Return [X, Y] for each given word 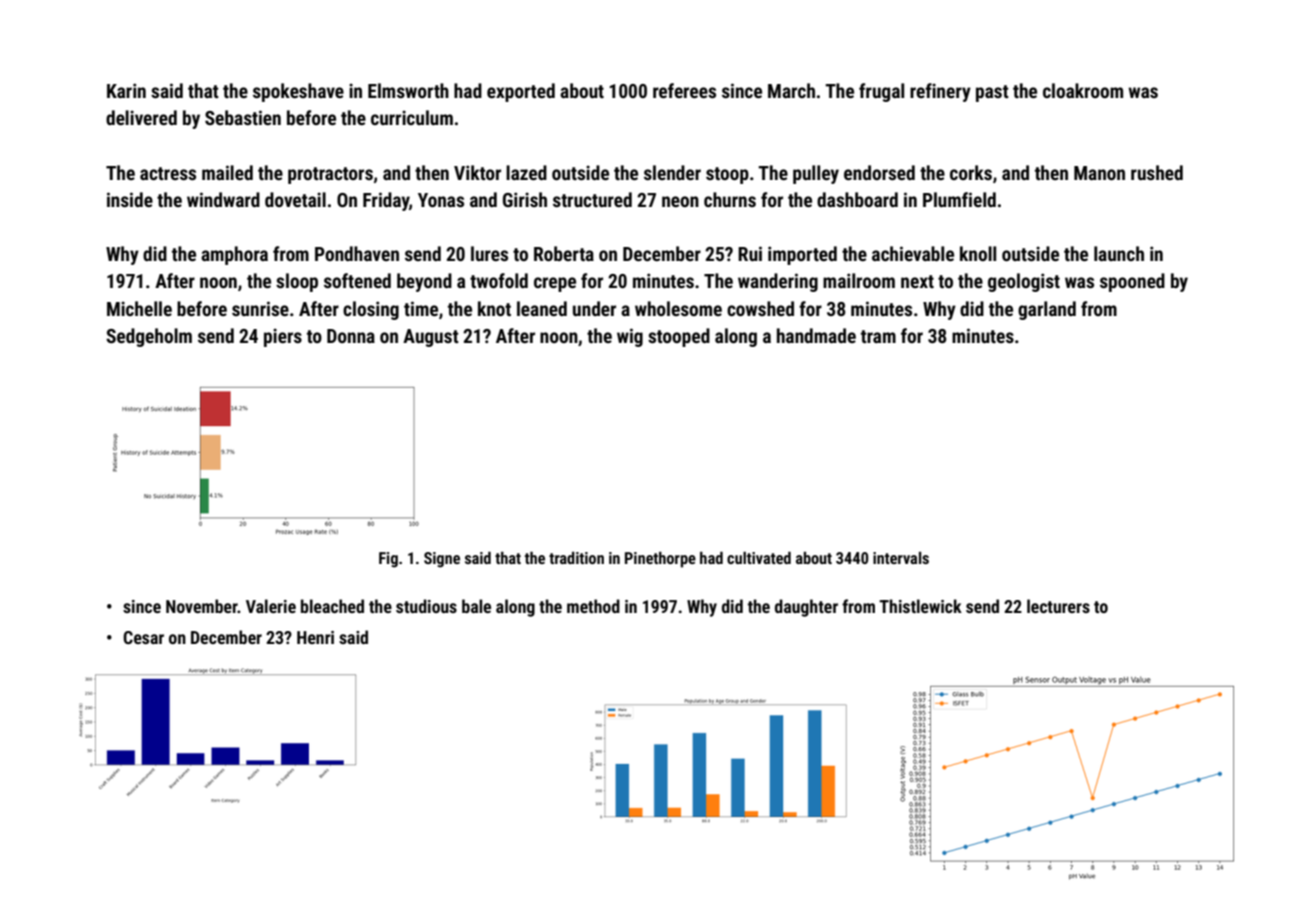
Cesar [143, 637]
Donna [351, 336]
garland [1047, 310]
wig [630, 337]
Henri [315, 637]
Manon [1099, 173]
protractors [330, 175]
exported [521, 92]
